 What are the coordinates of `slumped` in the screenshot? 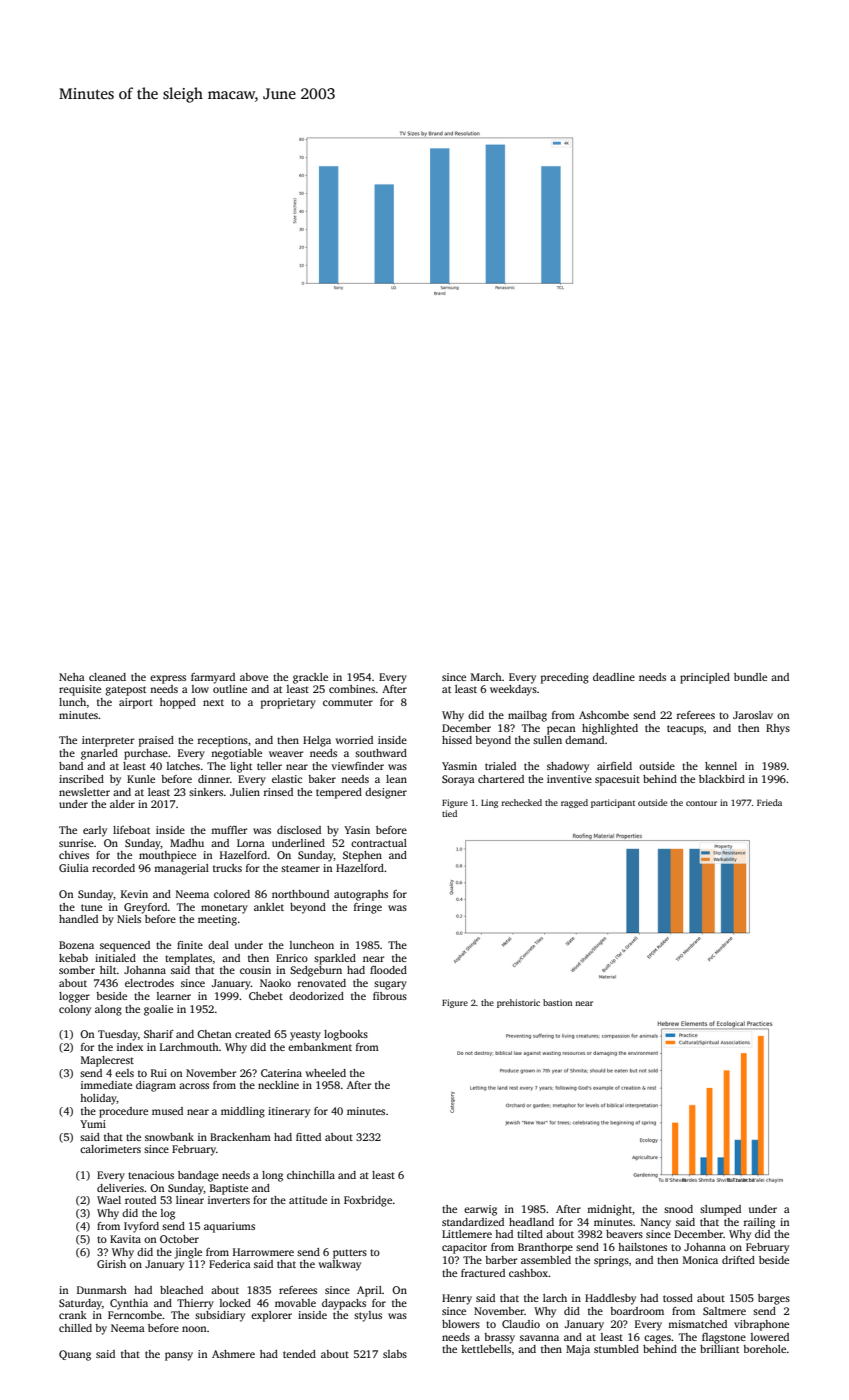 It's located at (720, 1210).
